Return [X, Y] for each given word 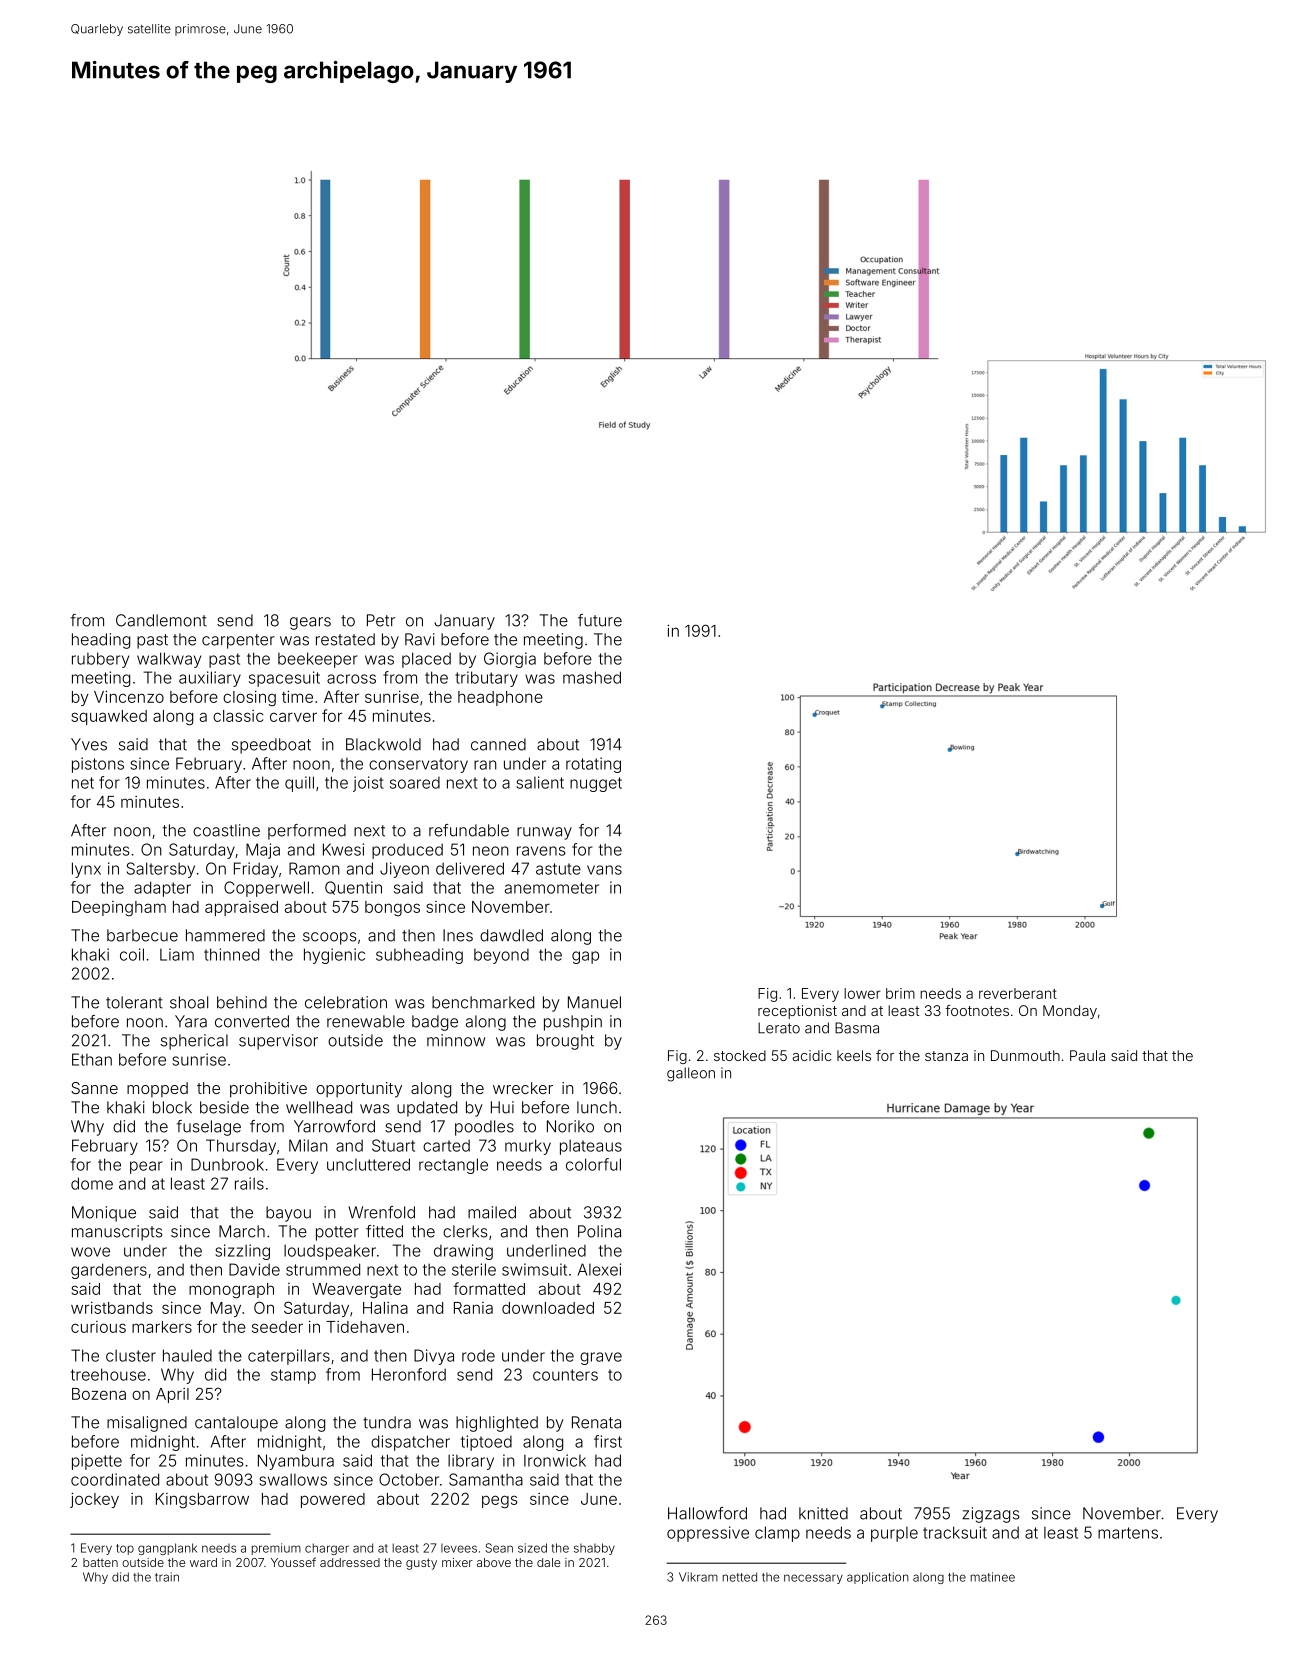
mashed [592, 677]
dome [92, 1183]
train [167, 1577]
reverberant [1018, 993]
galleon [691, 1074]
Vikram [698, 1577]
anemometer [552, 888]
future [600, 620]
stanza [946, 1056]
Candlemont [161, 620]
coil [132, 954]
